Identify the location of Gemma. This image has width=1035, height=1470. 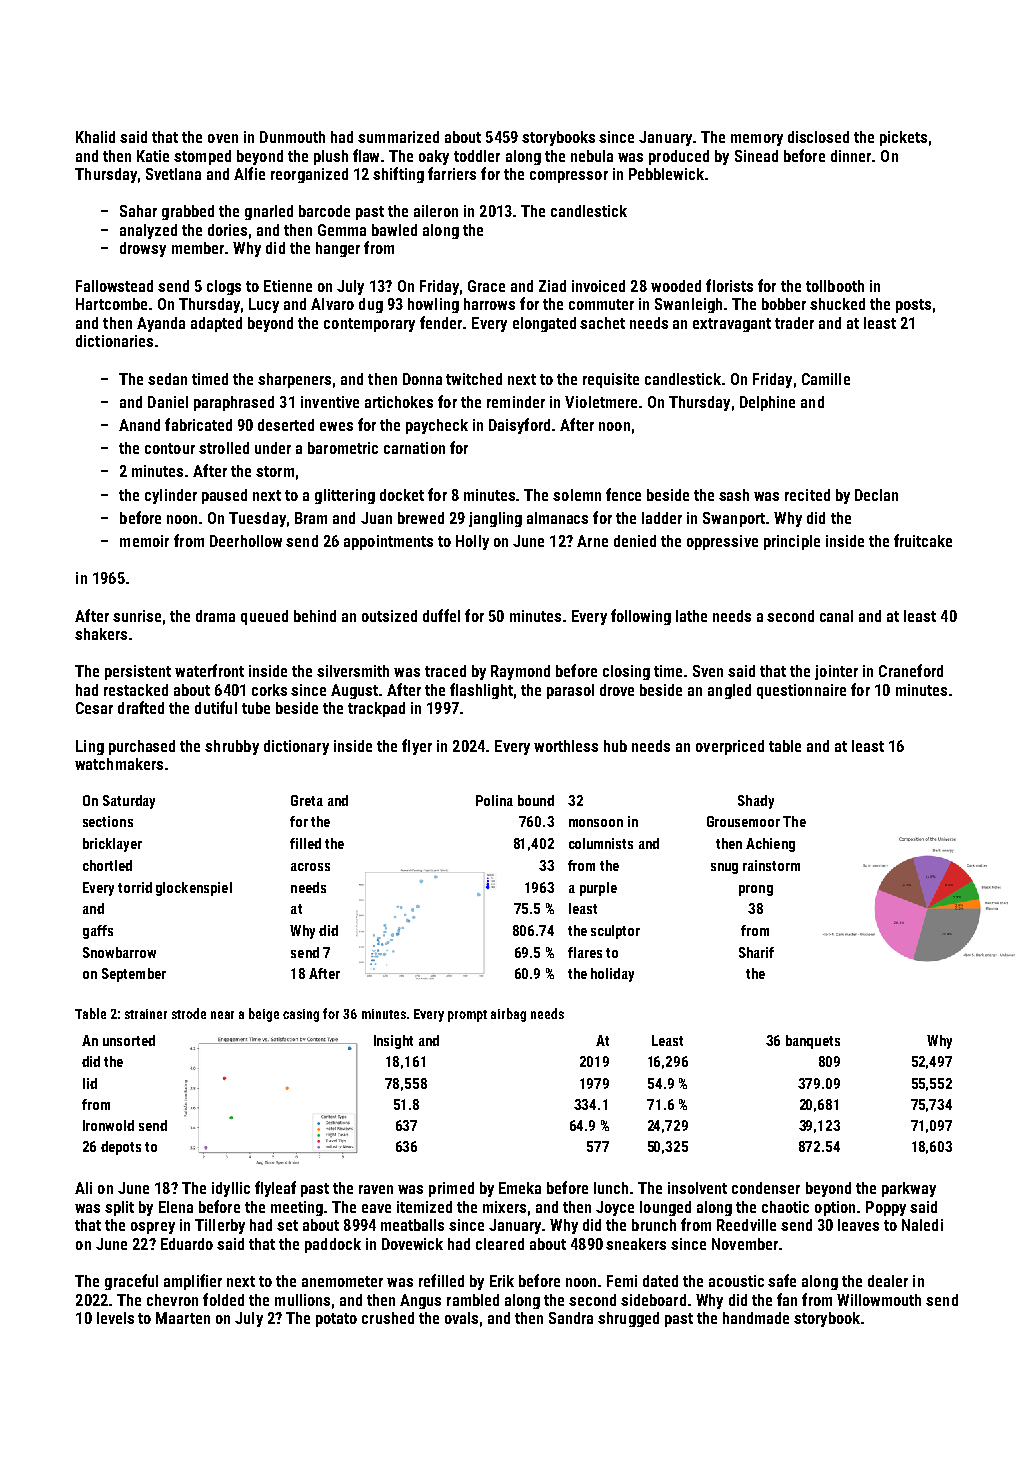
(342, 230).
